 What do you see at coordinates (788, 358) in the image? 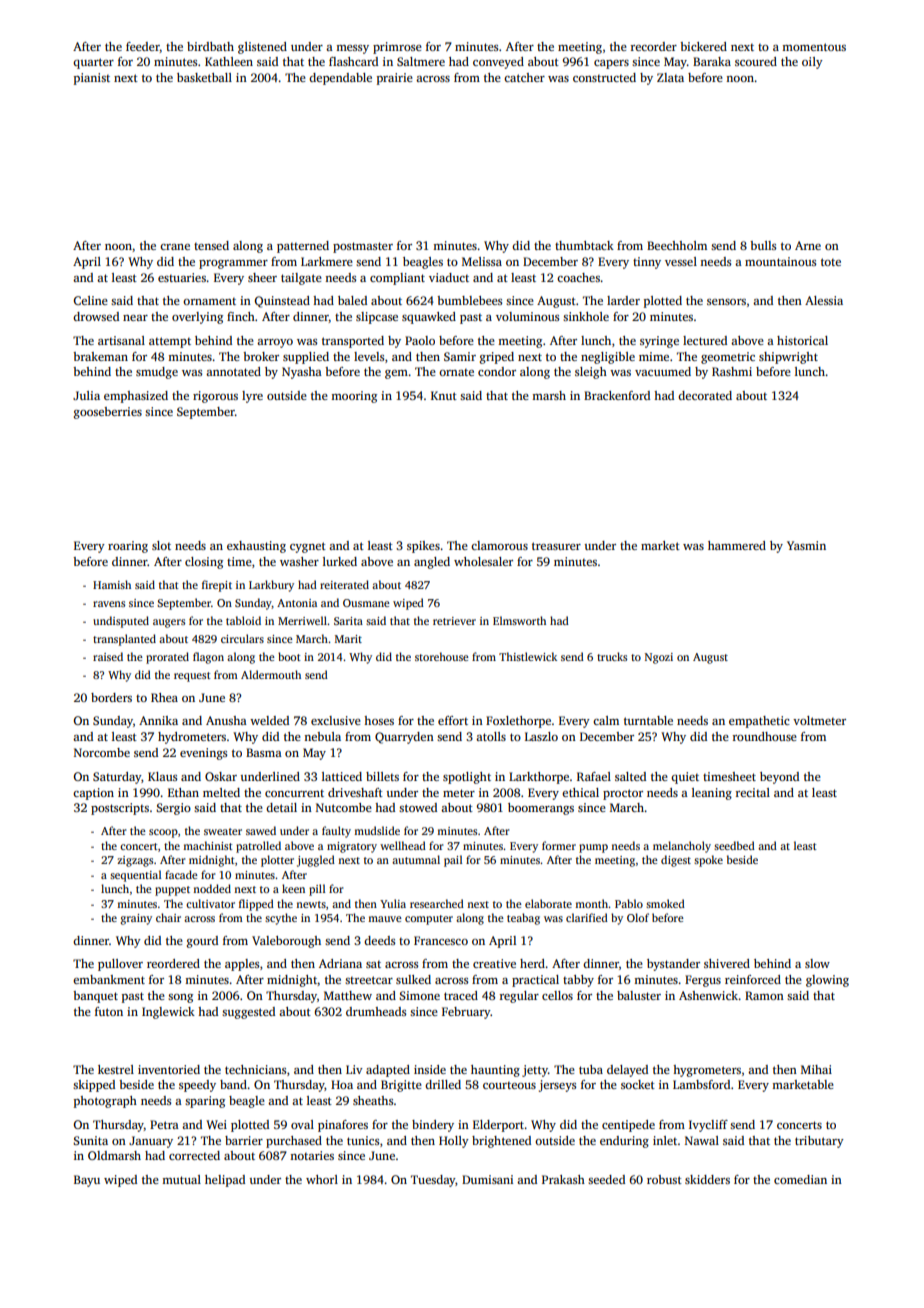
I see `shipwright` at bounding box center [788, 358].
